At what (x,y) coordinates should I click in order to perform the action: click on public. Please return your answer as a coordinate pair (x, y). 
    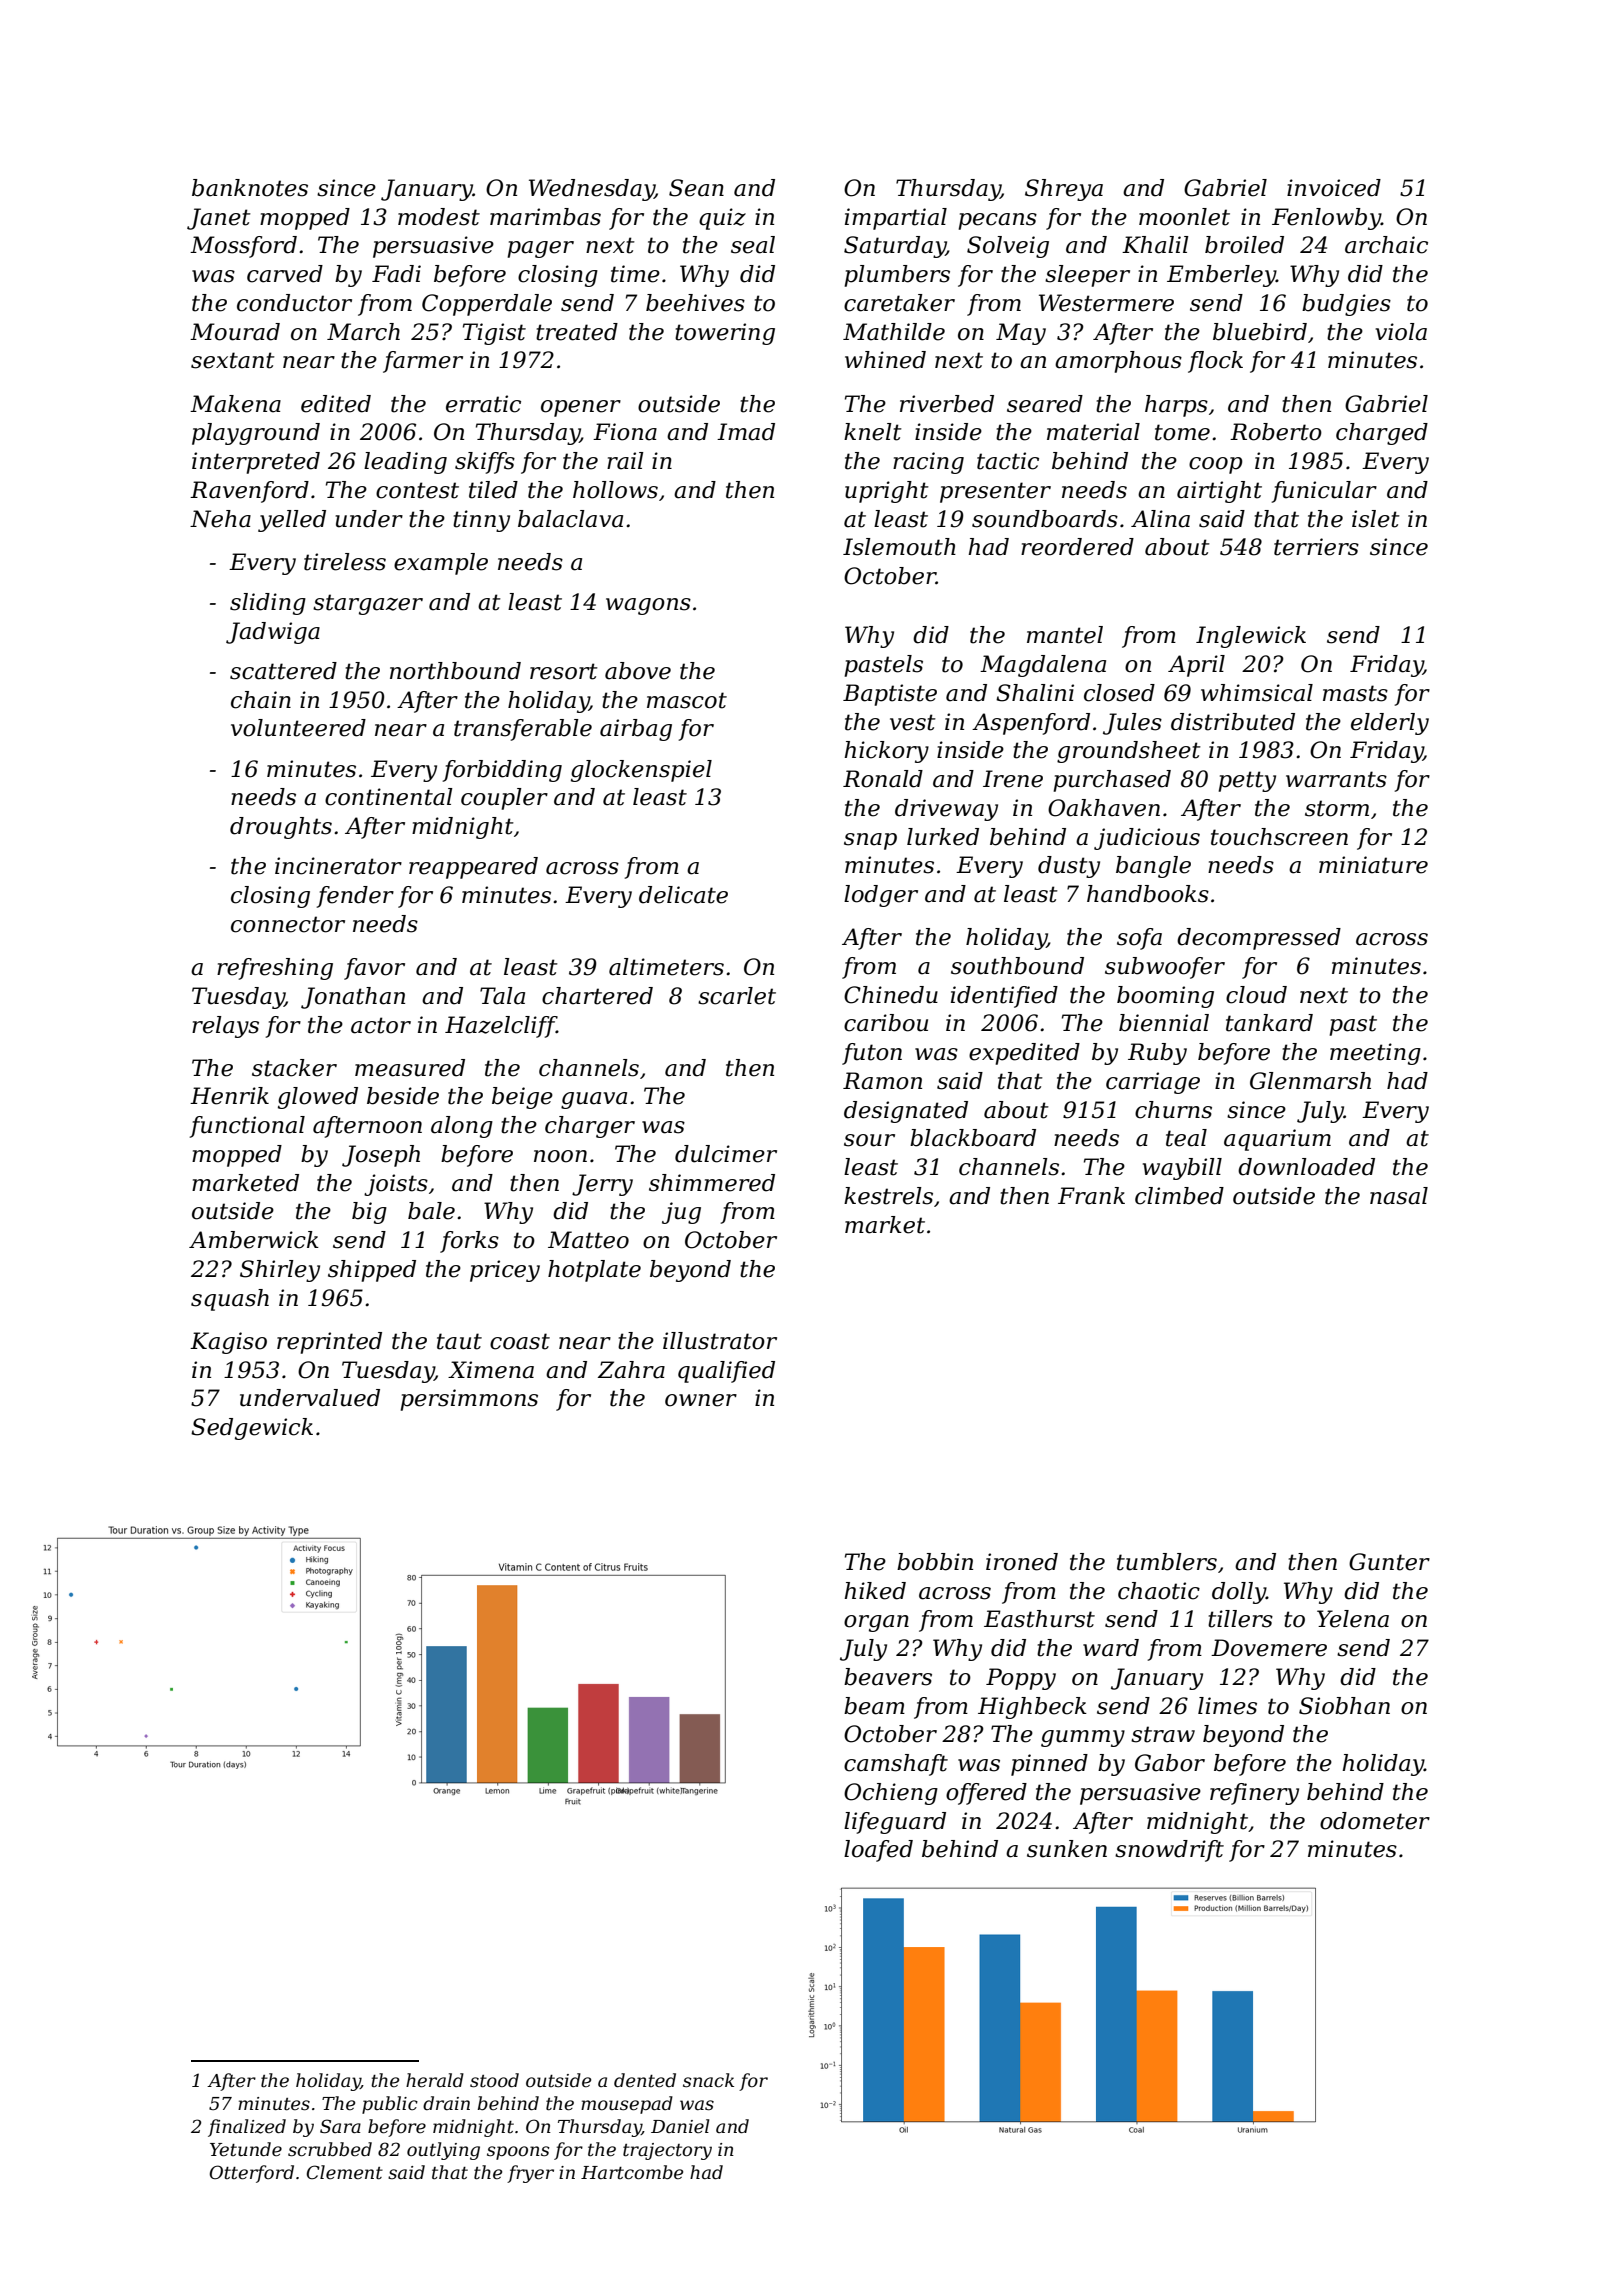
    Looking at the image, I should click on (390, 2105).
